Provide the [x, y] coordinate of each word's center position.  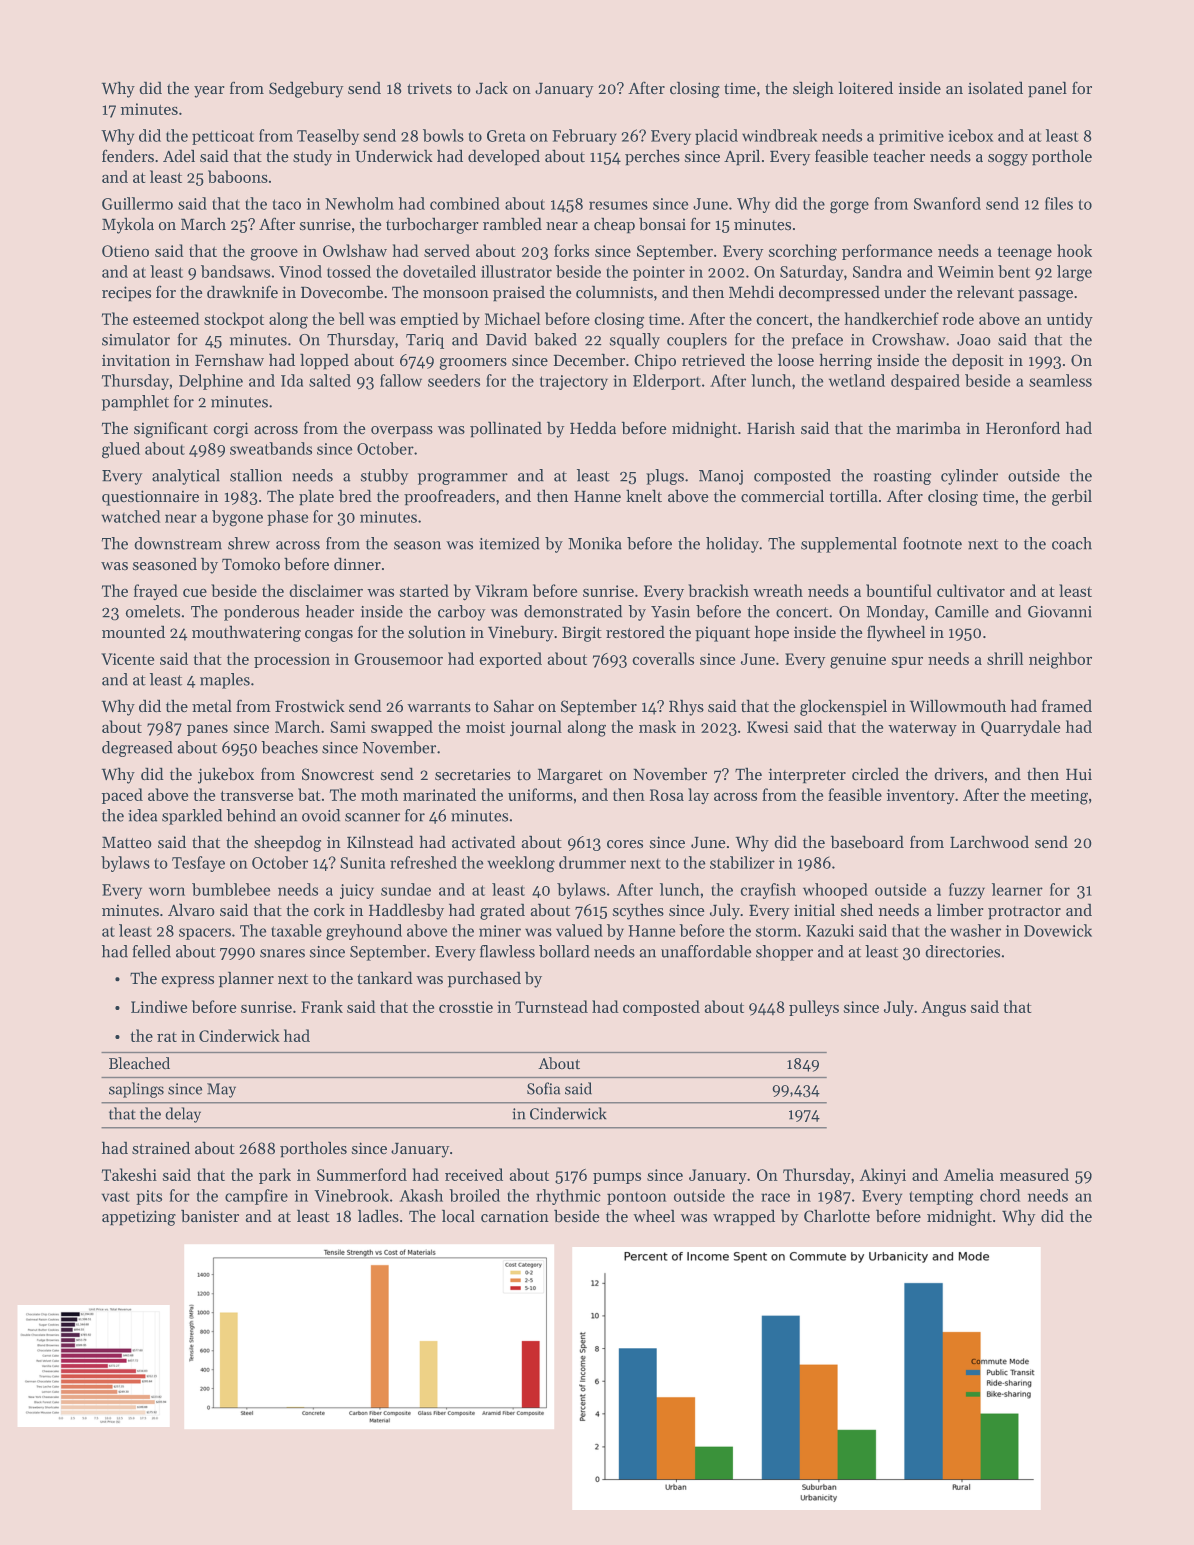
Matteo [127, 842]
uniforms [540, 794]
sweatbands [271, 448]
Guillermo [137, 203]
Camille [962, 611]
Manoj [721, 477]
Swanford [947, 203]
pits [149, 1197]
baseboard [867, 842]
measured [1034, 1174]
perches [652, 157]
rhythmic [568, 1197]
